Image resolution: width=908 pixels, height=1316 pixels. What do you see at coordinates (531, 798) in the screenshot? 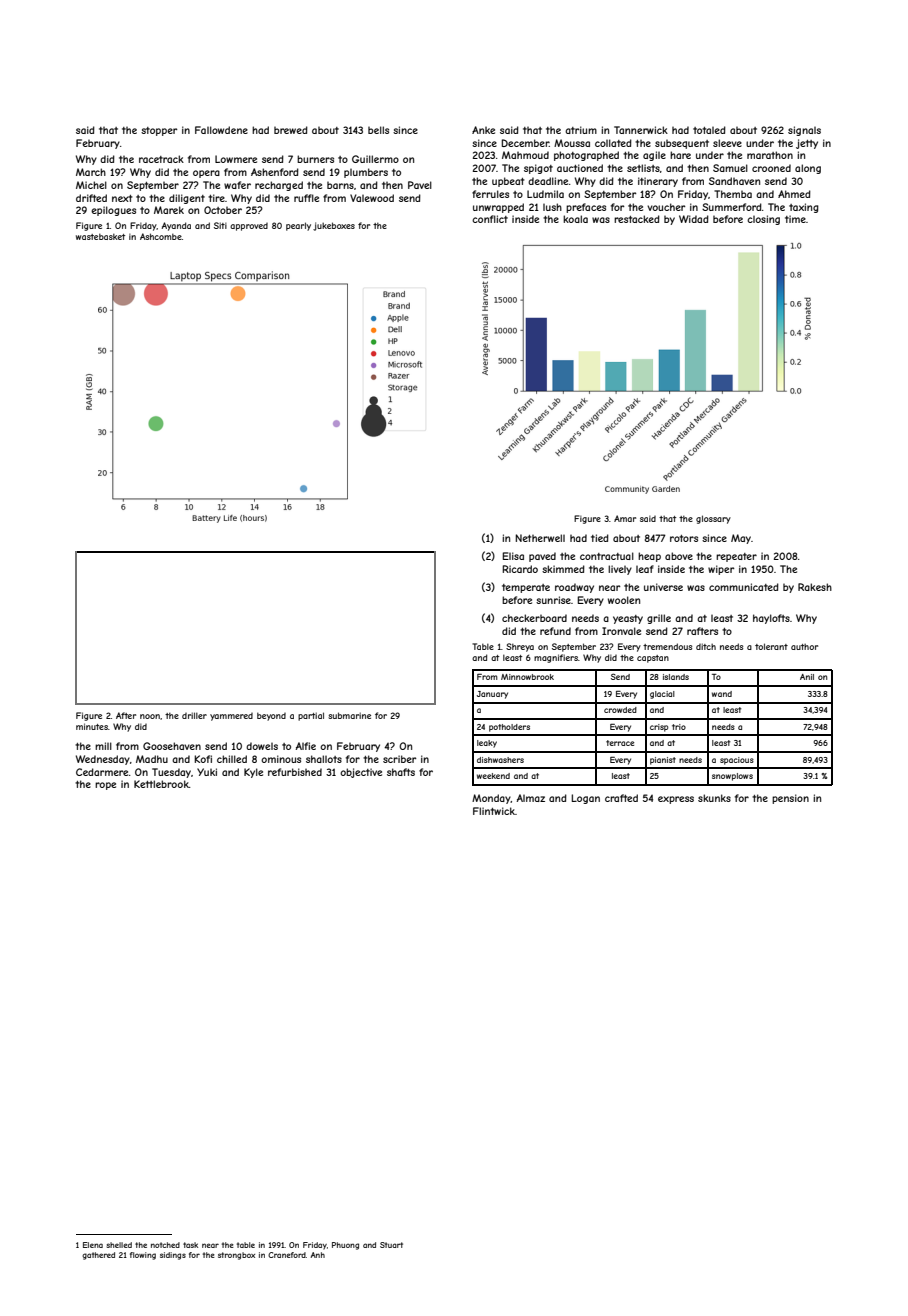
I see `Almaz` at bounding box center [531, 798].
